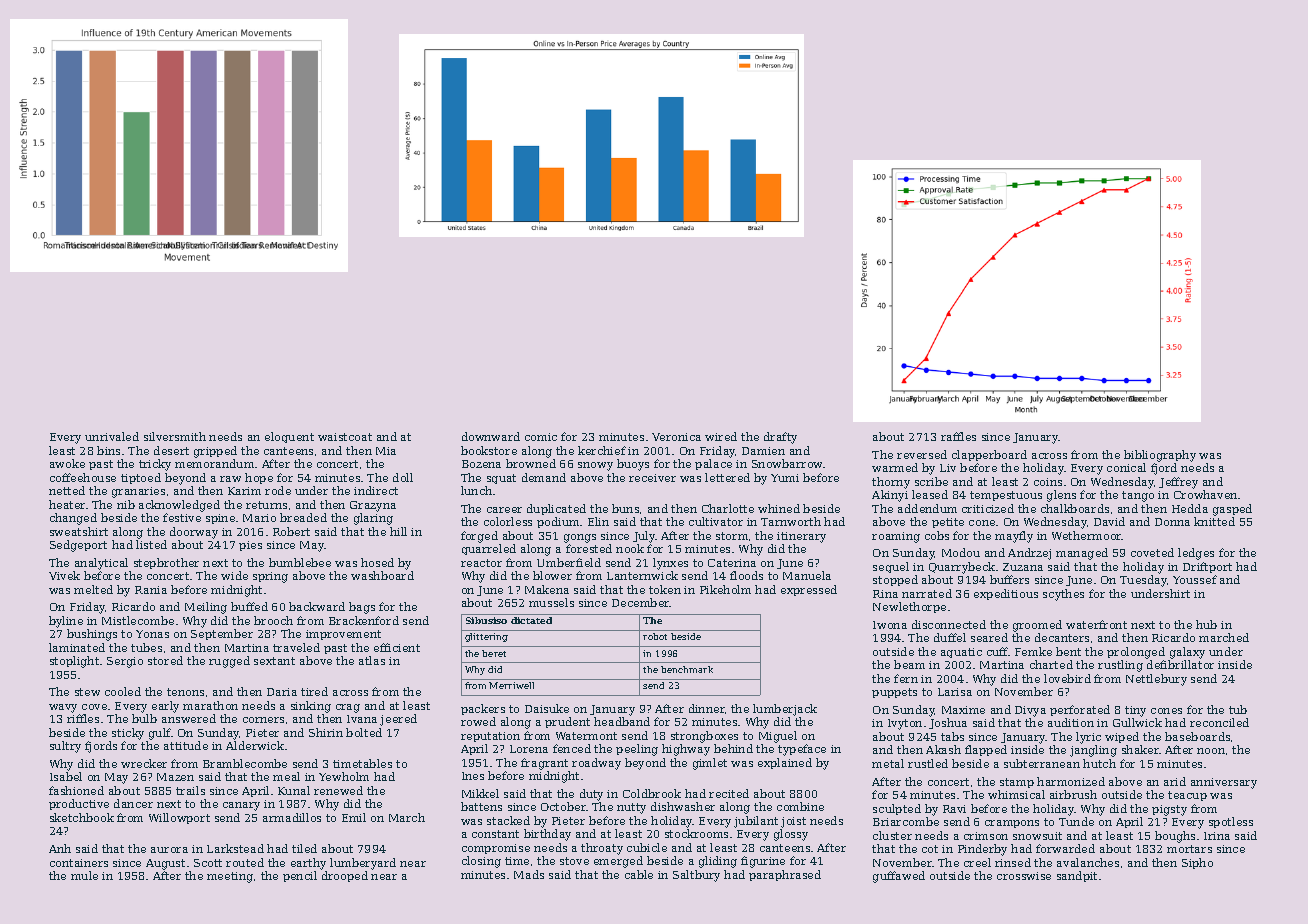  Describe the element at coordinates (112, 436) in the screenshot. I see `unrivaled` at that location.
